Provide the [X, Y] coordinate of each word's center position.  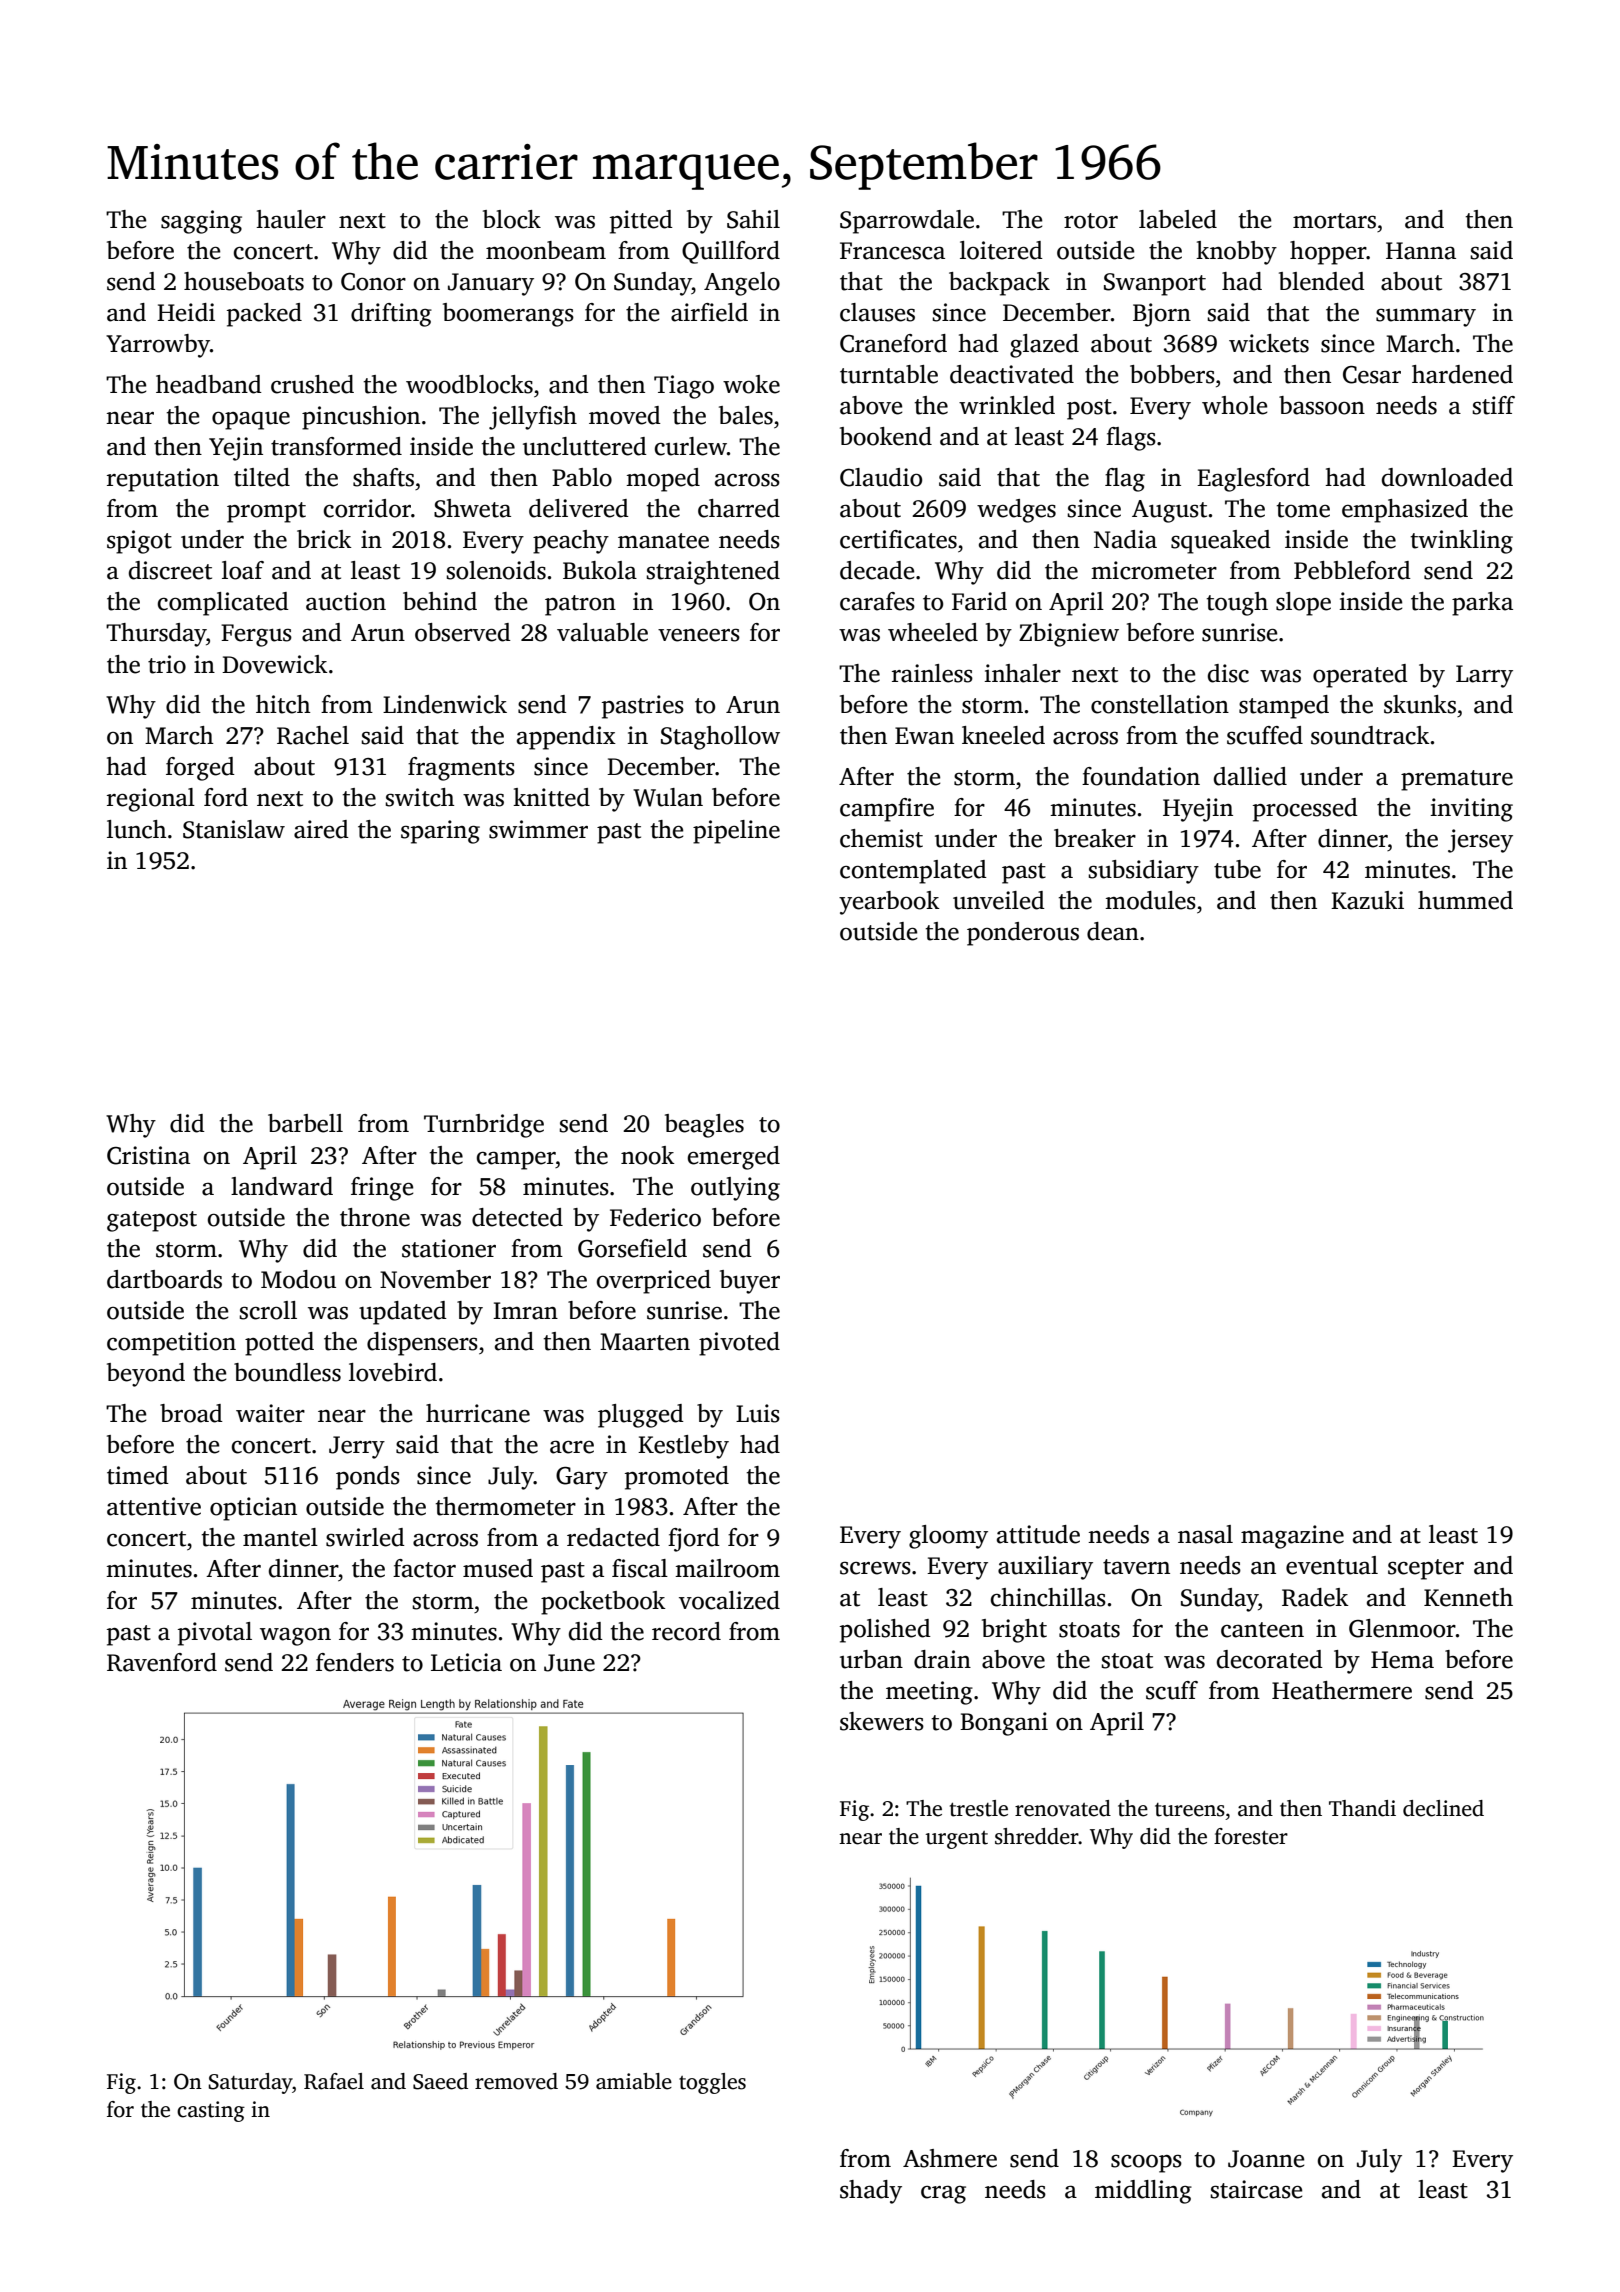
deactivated [1012, 374]
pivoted [739, 1344]
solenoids [496, 570]
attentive [154, 1506]
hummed [1465, 900]
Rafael [334, 2081]
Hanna [1421, 251]
